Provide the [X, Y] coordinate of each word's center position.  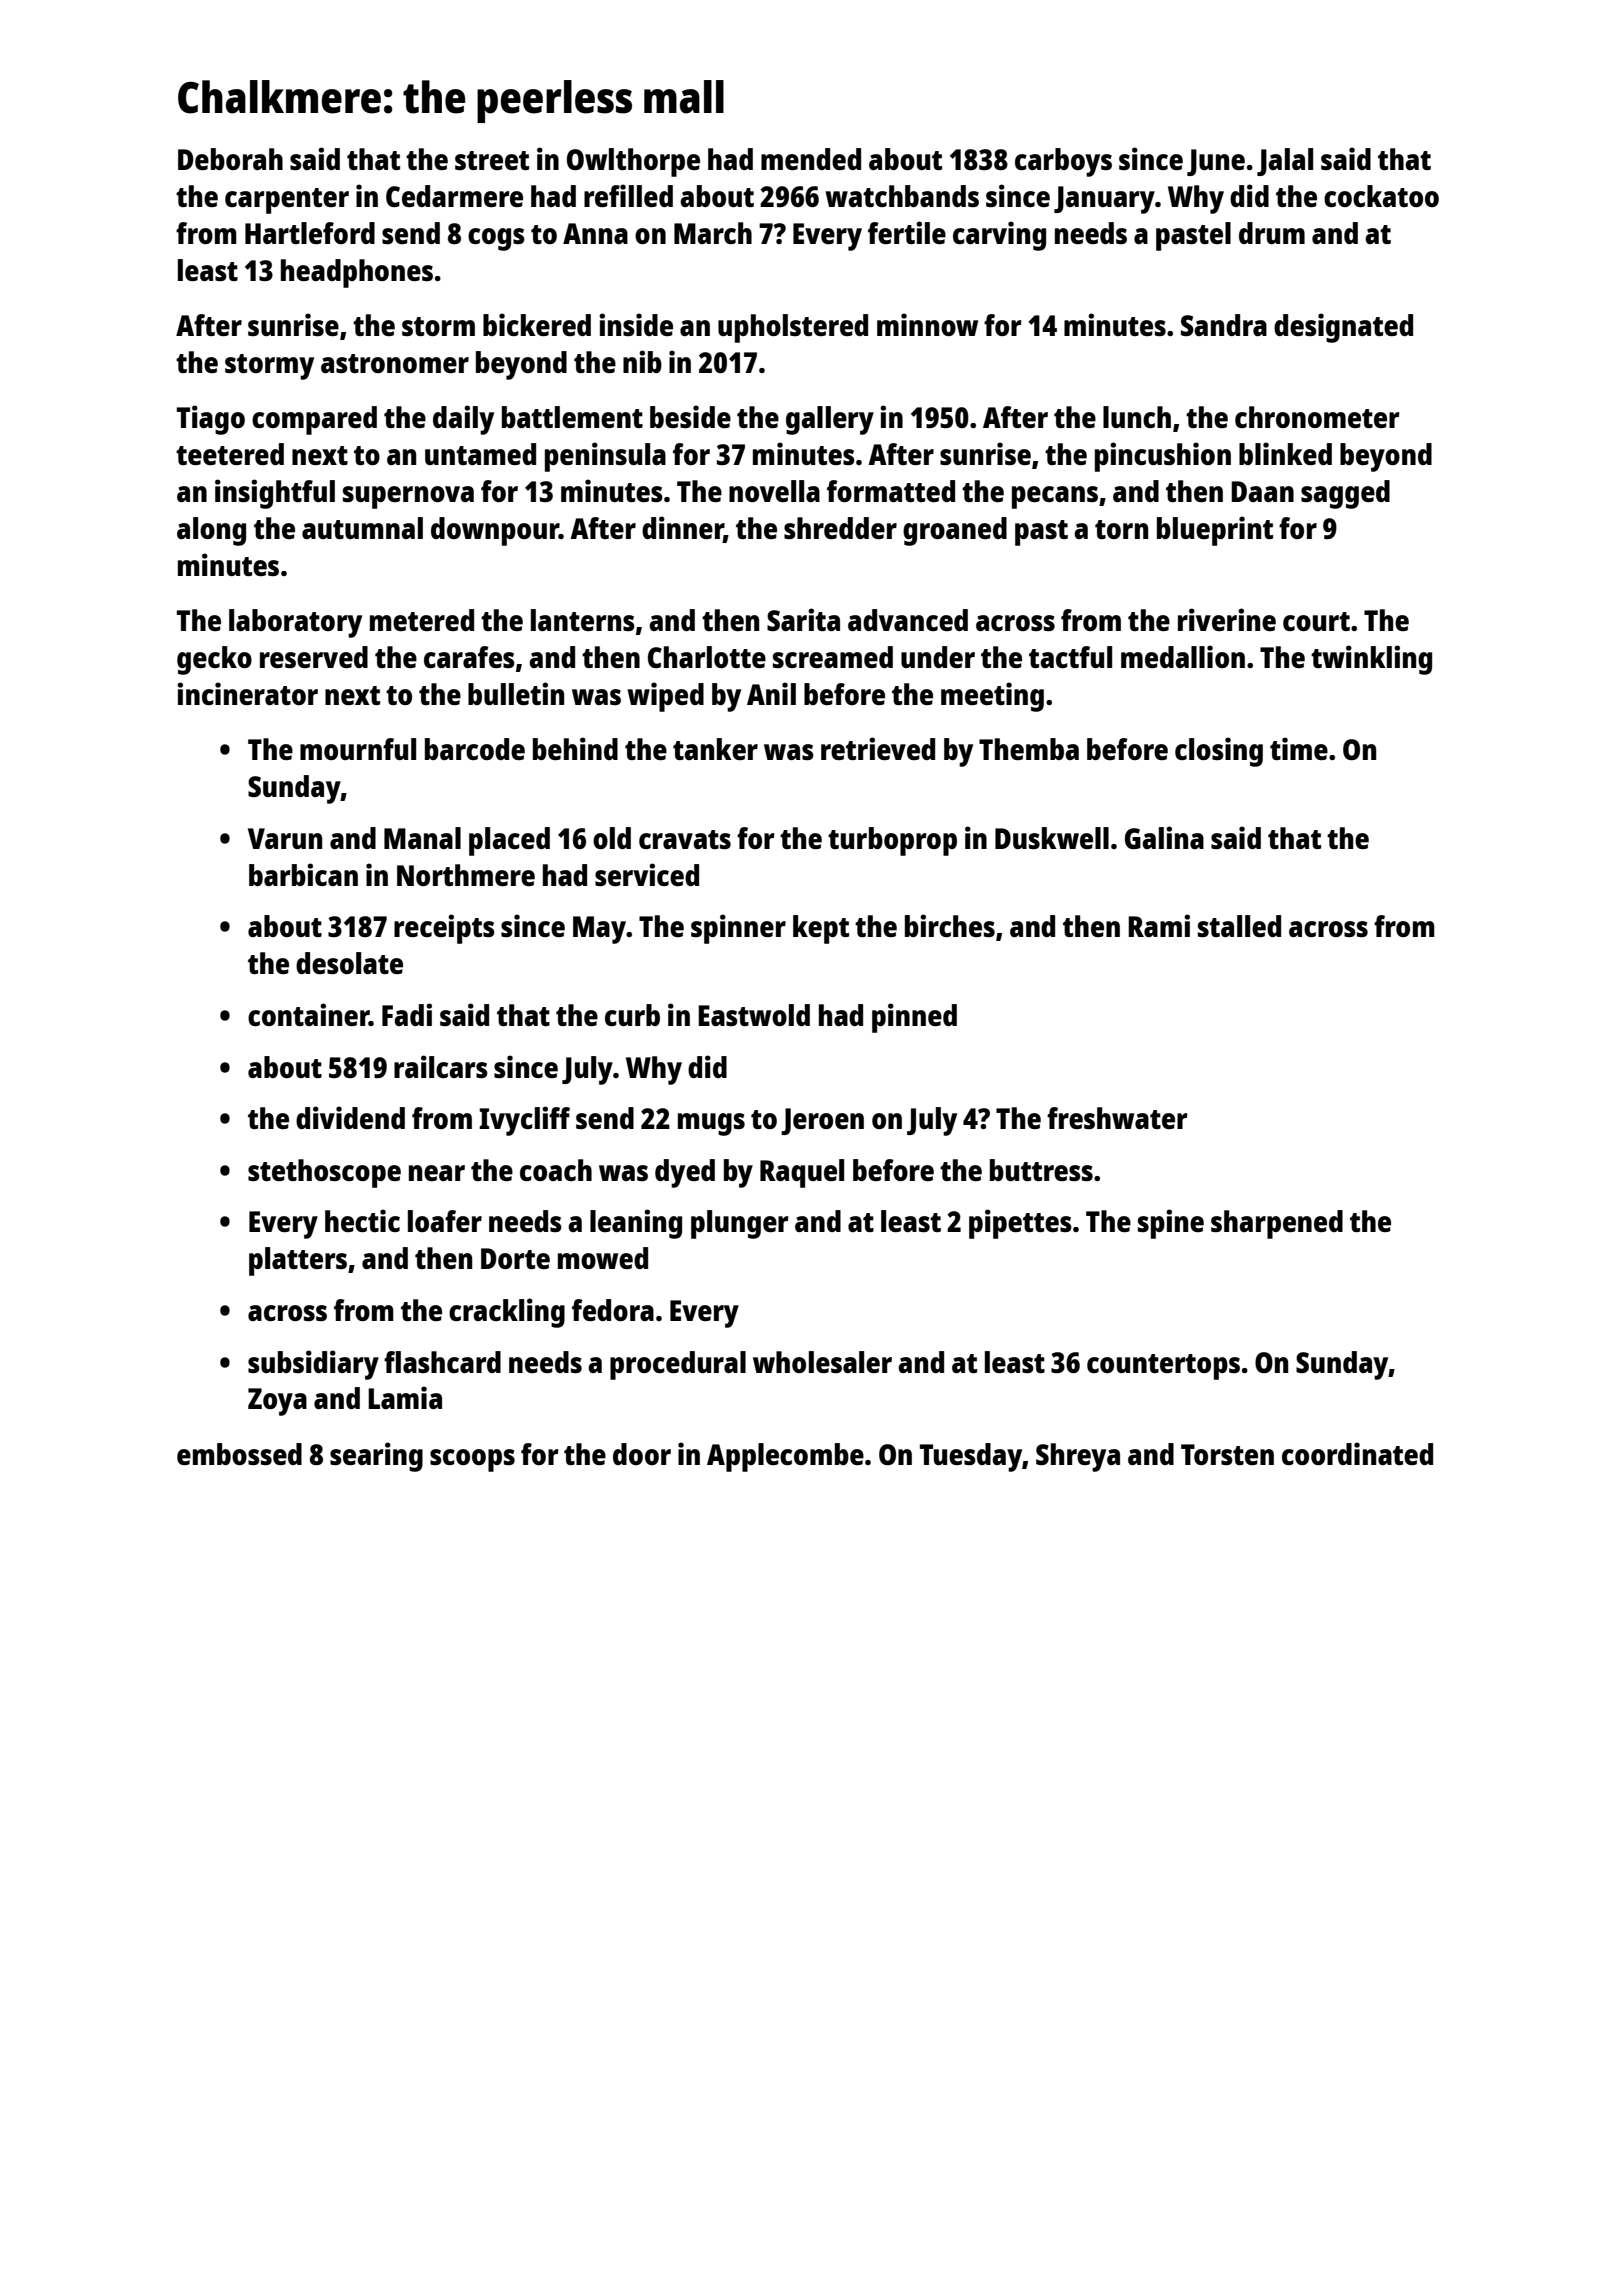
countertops [1163, 1367]
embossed [239, 1454]
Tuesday [971, 1457]
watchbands [902, 196]
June [1216, 162]
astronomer [395, 363]
